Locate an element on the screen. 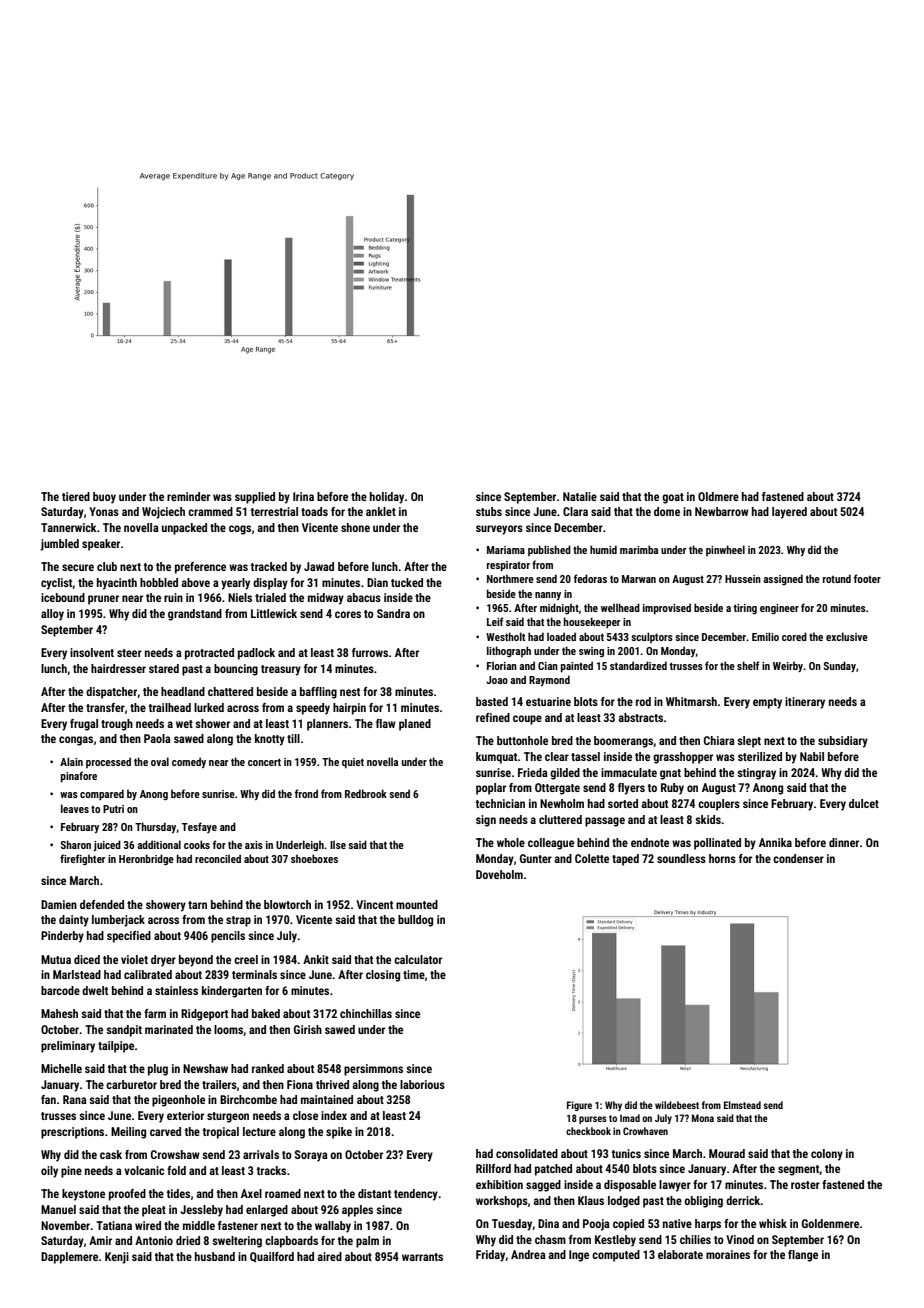  published is located at coordinates (549, 550).
